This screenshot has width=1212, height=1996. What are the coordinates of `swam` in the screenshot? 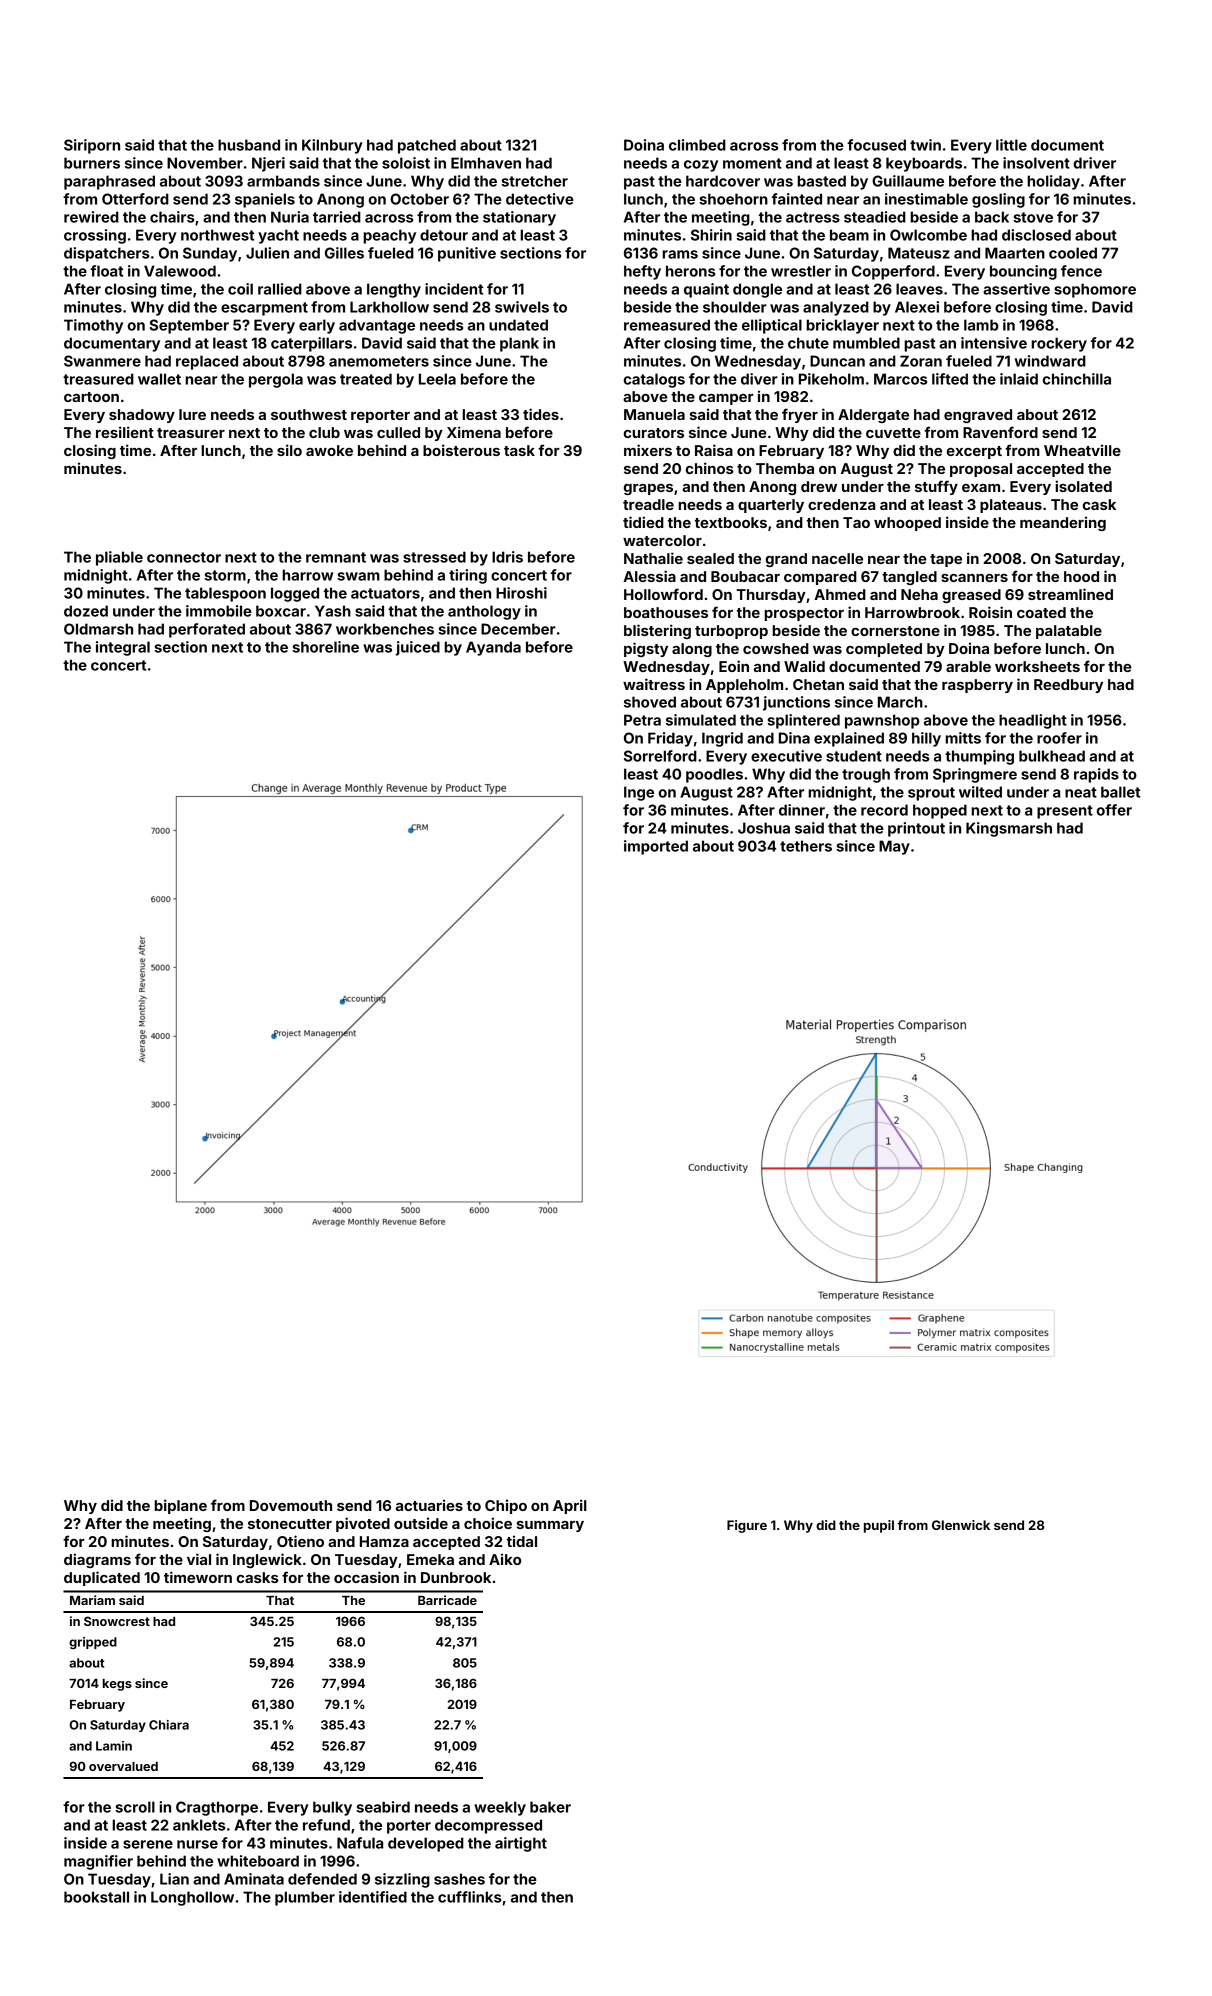 It's located at (358, 576).
